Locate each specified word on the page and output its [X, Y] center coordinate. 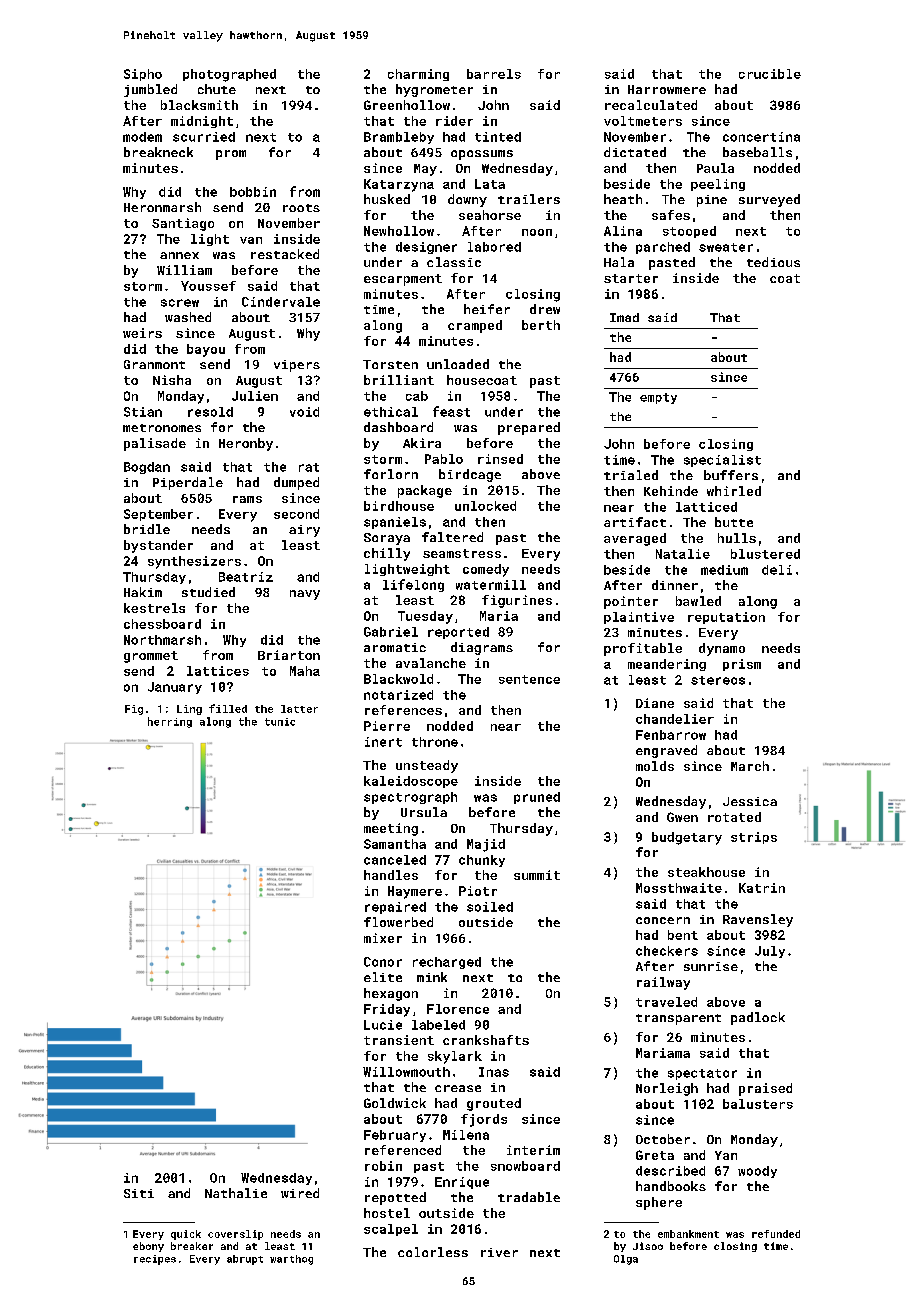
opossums [482, 155]
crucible [770, 74]
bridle [147, 529]
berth [541, 325]
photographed [229, 75]
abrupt [245, 1260]
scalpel [391, 1230]
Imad [624, 317]
